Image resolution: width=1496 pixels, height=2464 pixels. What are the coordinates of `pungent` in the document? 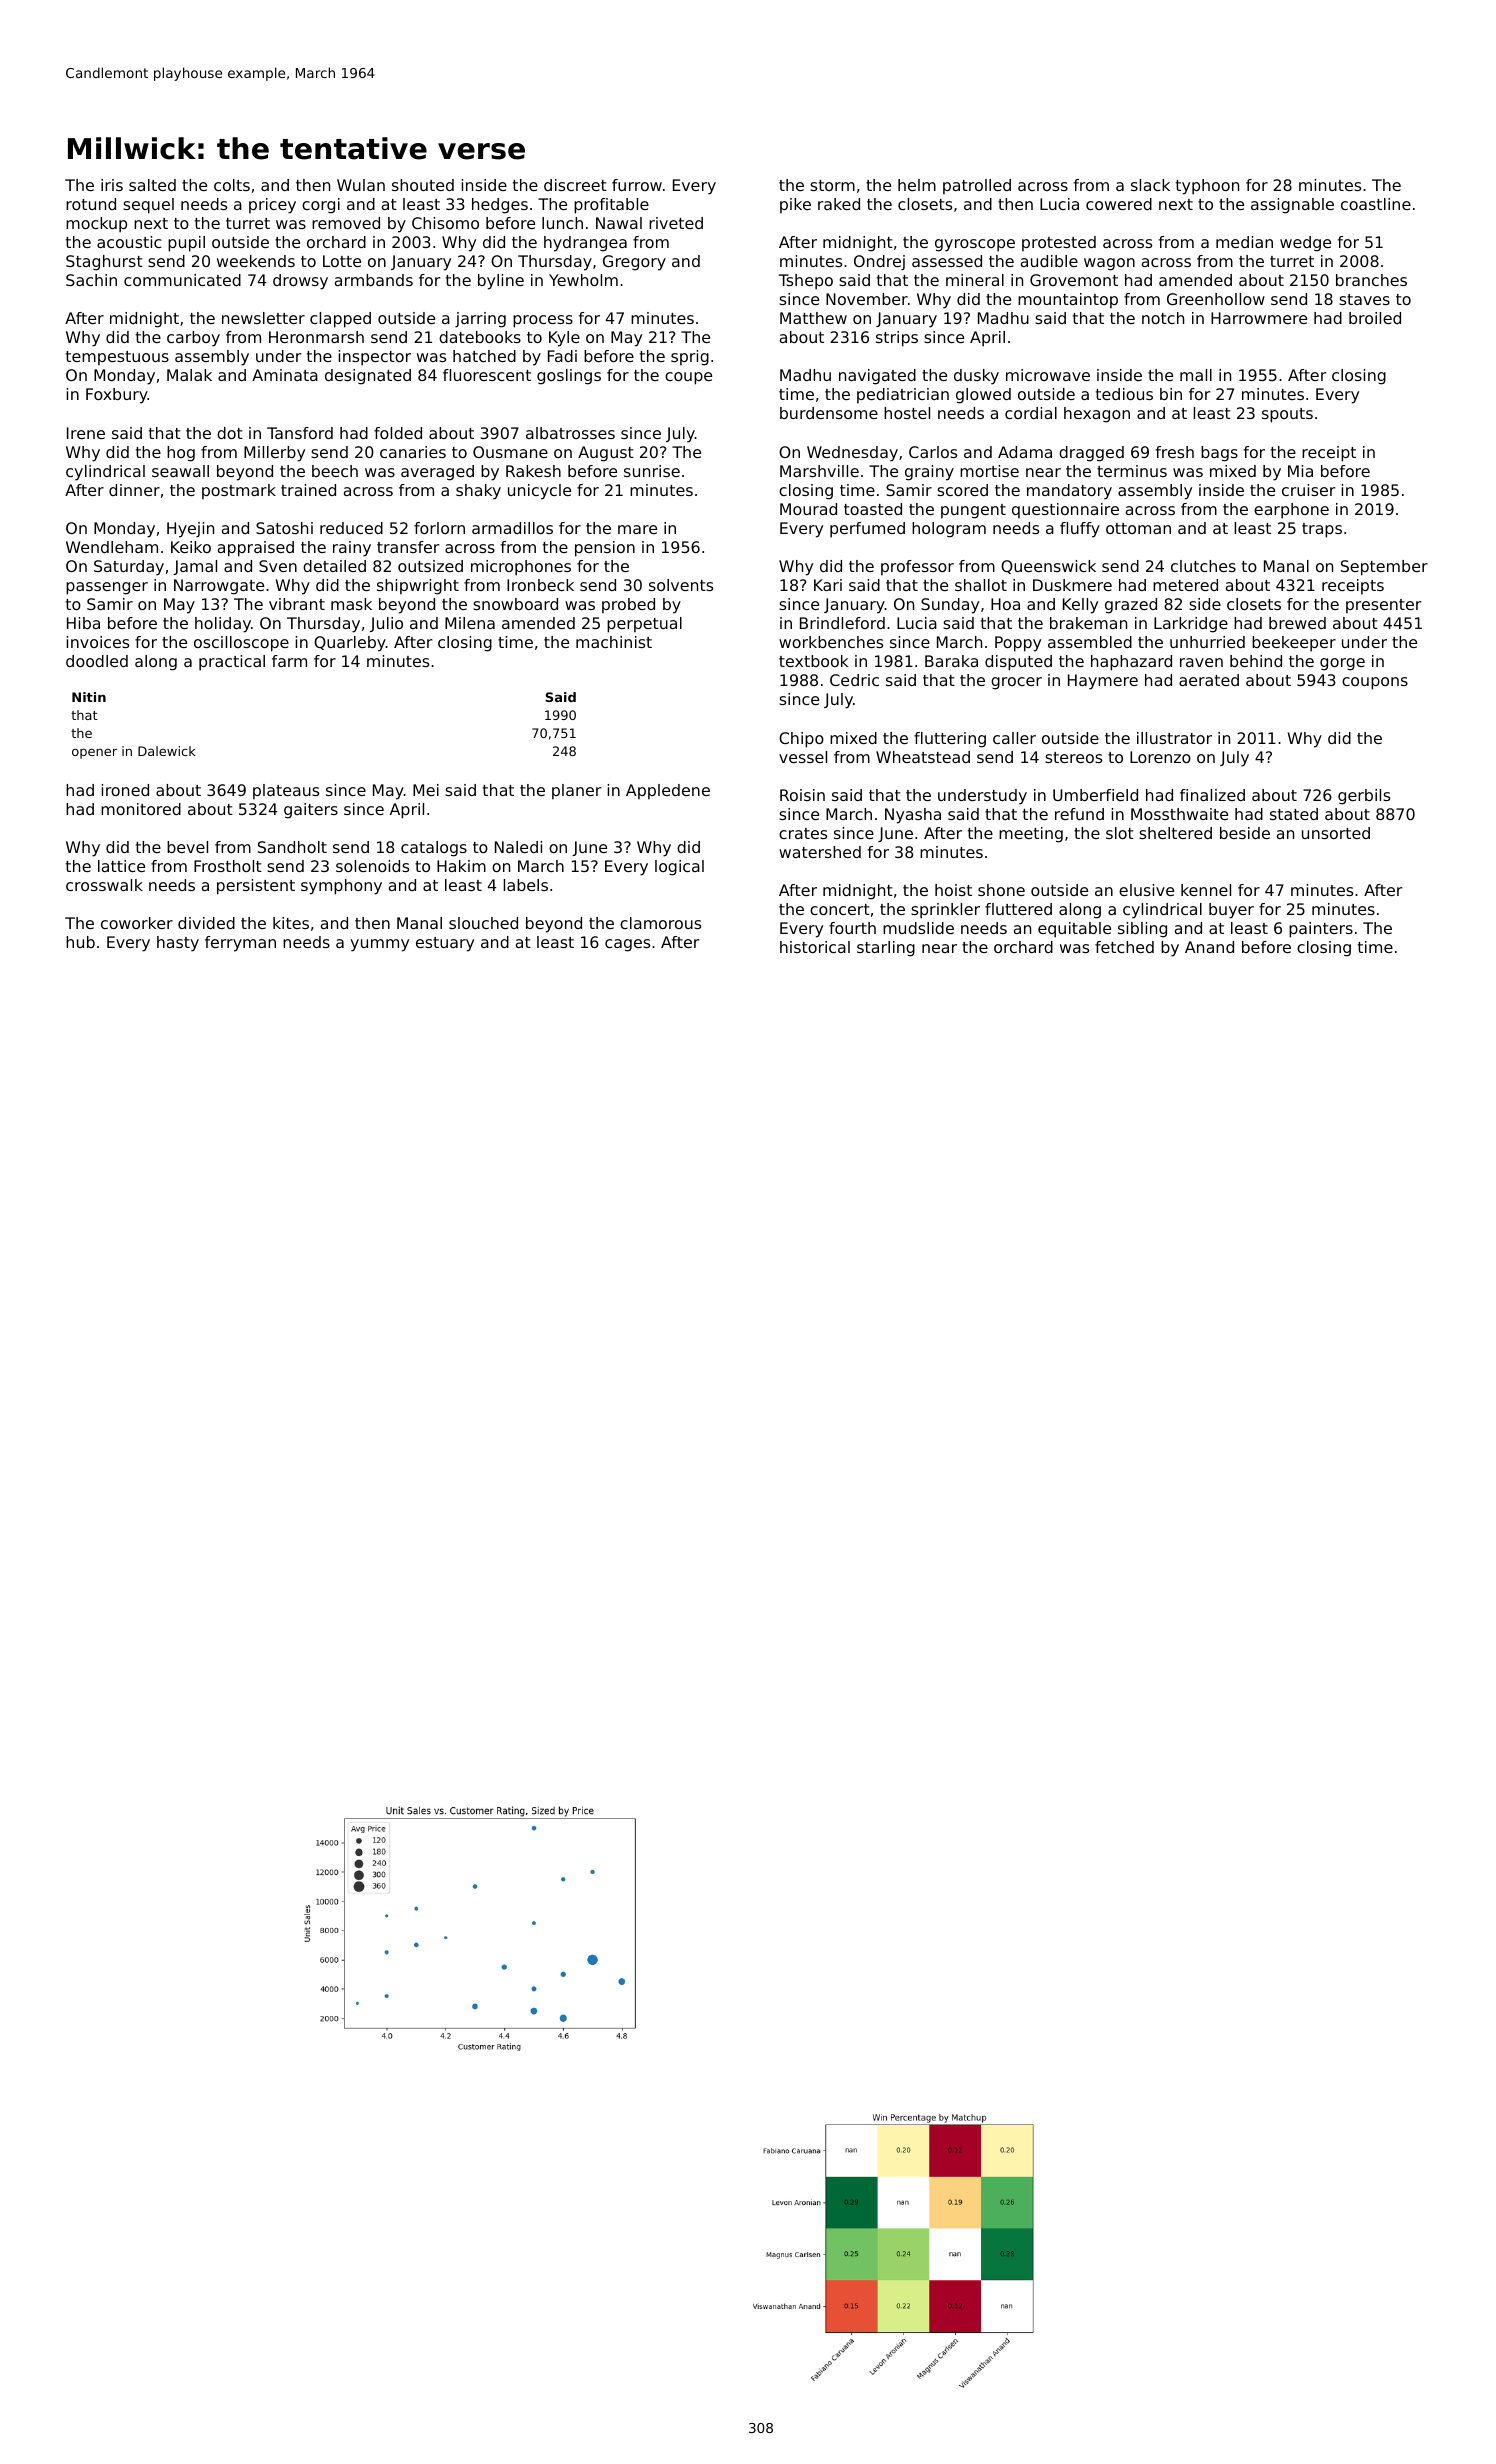 It's located at (973, 511).
